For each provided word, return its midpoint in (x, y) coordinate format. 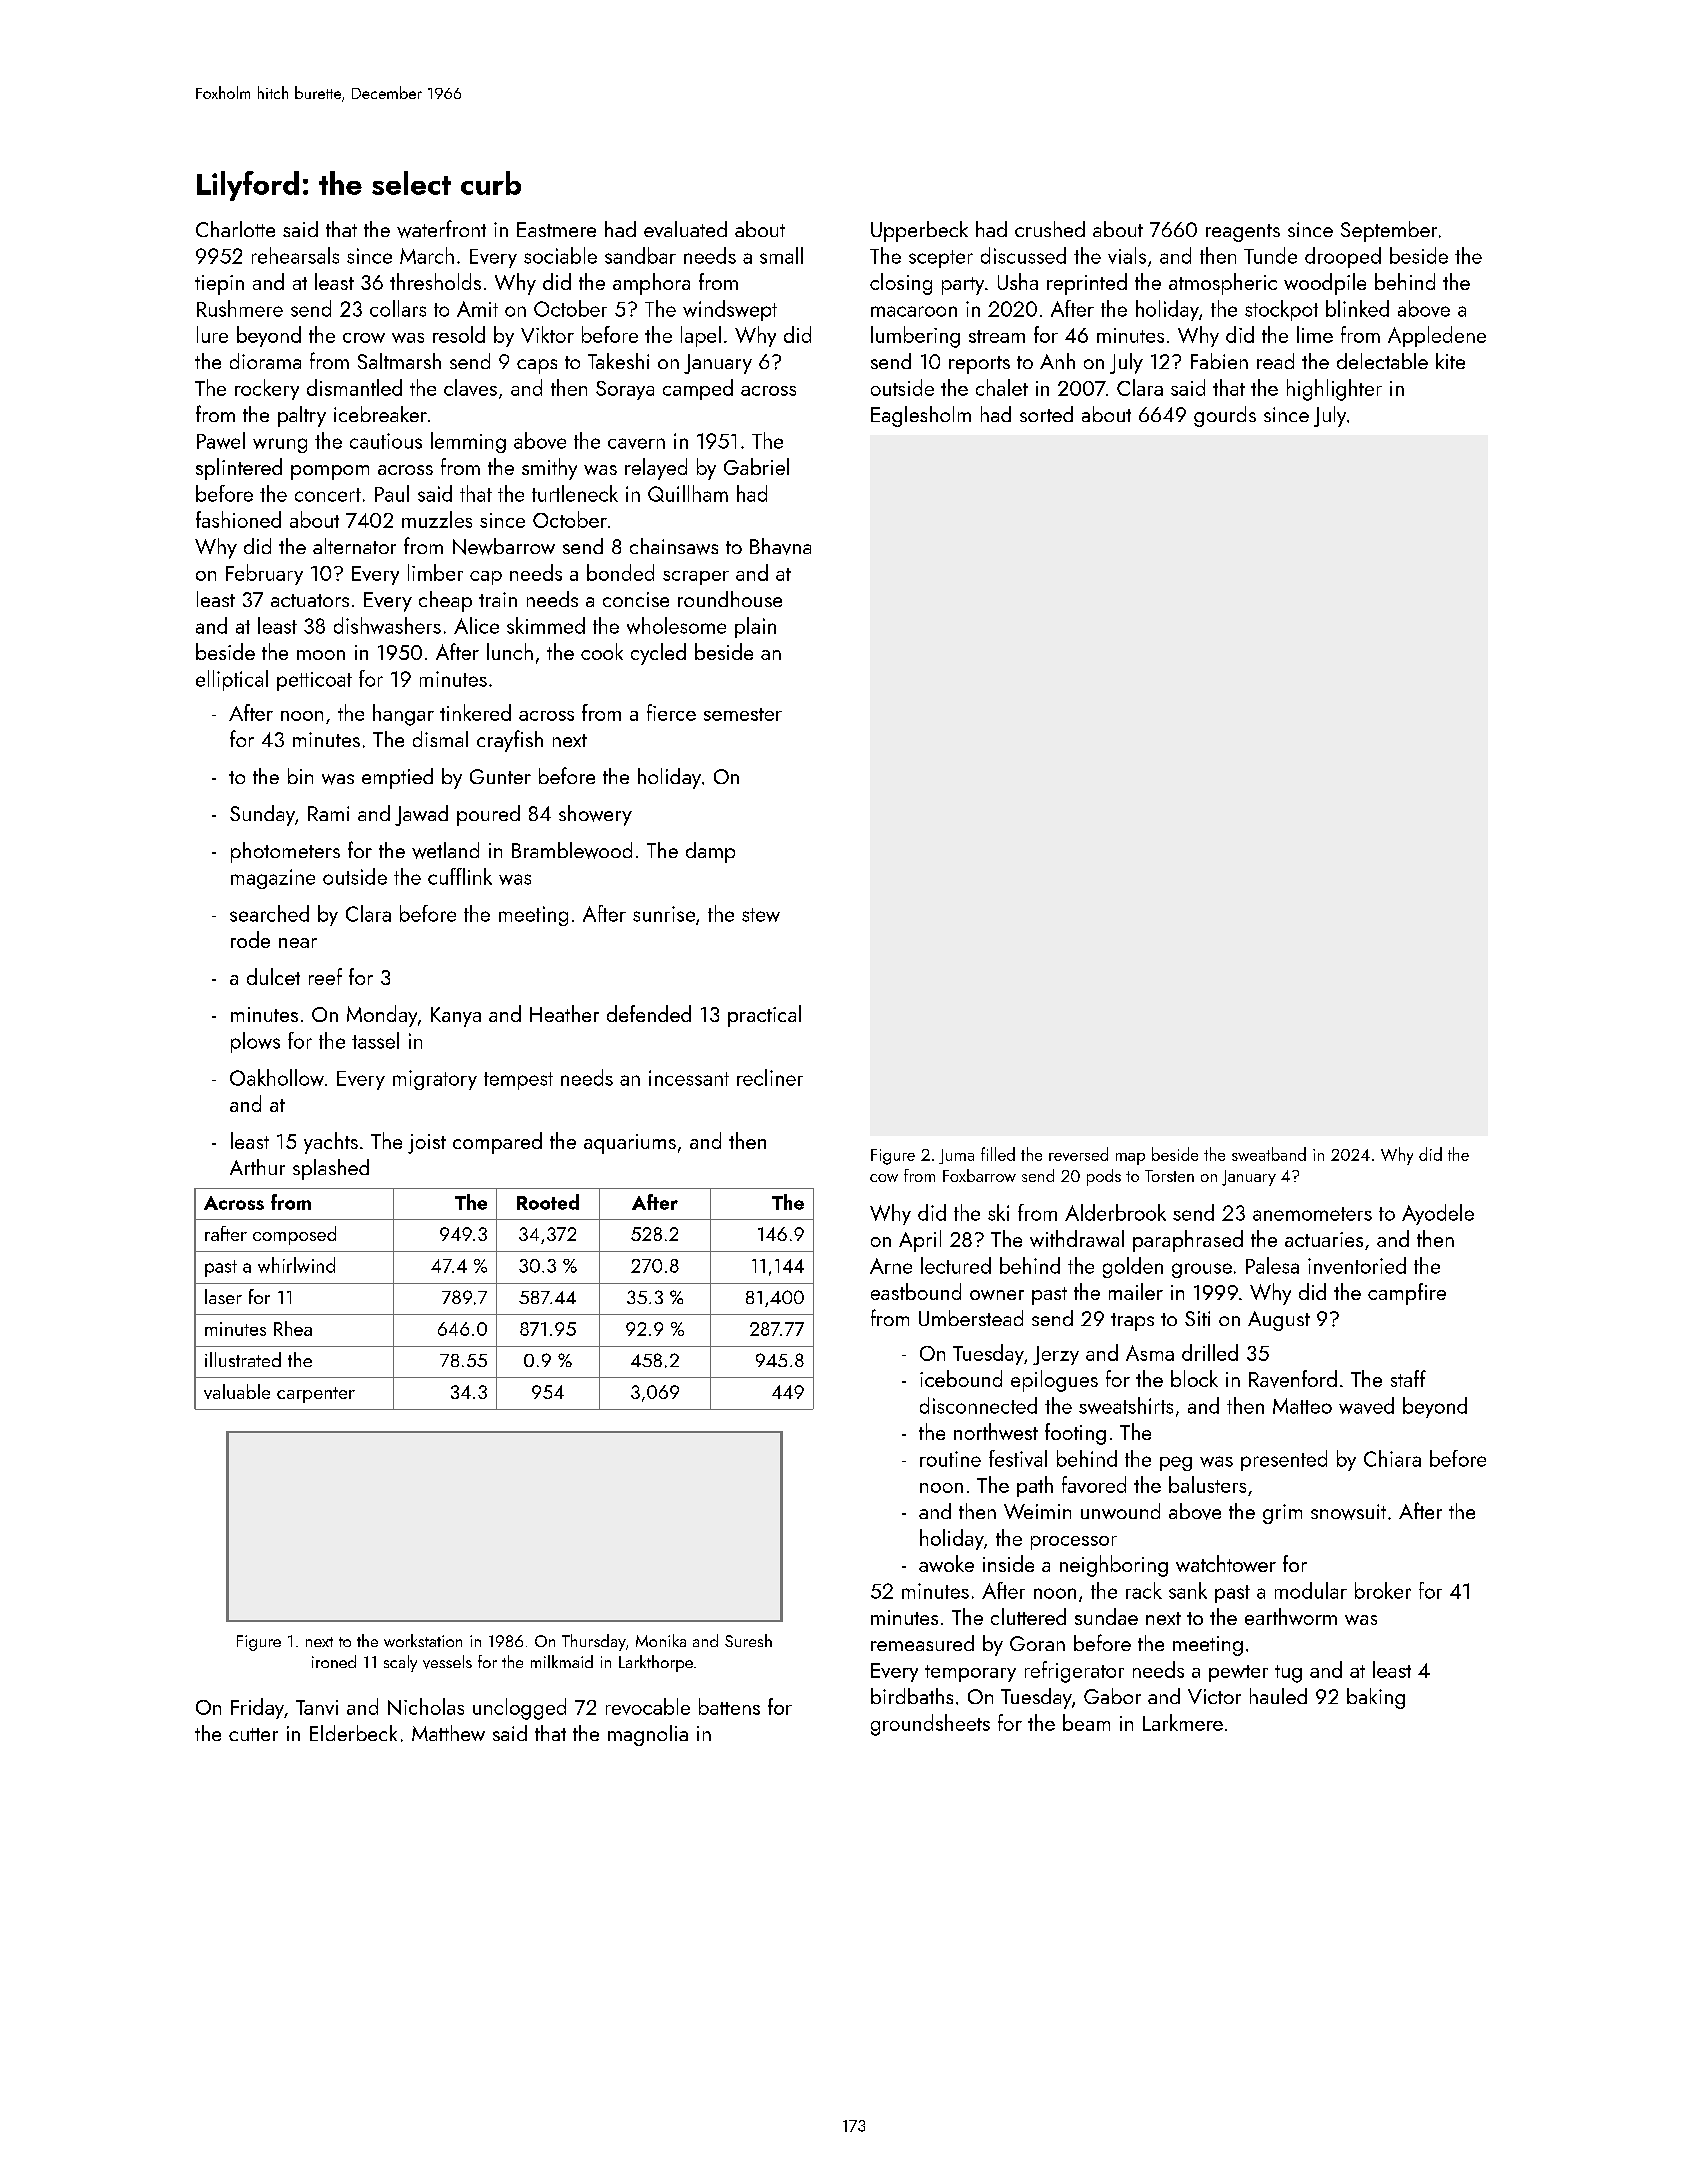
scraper (696, 578)
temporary (970, 1673)
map (1130, 1159)
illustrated (243, 1359)
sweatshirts (1126, 1405)
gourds (1225, 416)
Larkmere (1183, 1722)
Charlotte (235, 229)
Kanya (456, 1017)
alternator (354, 546)
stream (997, 336)
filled (998, 1154)
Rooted (548, 1202)
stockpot (1281, 310)
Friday (257, 1708)
